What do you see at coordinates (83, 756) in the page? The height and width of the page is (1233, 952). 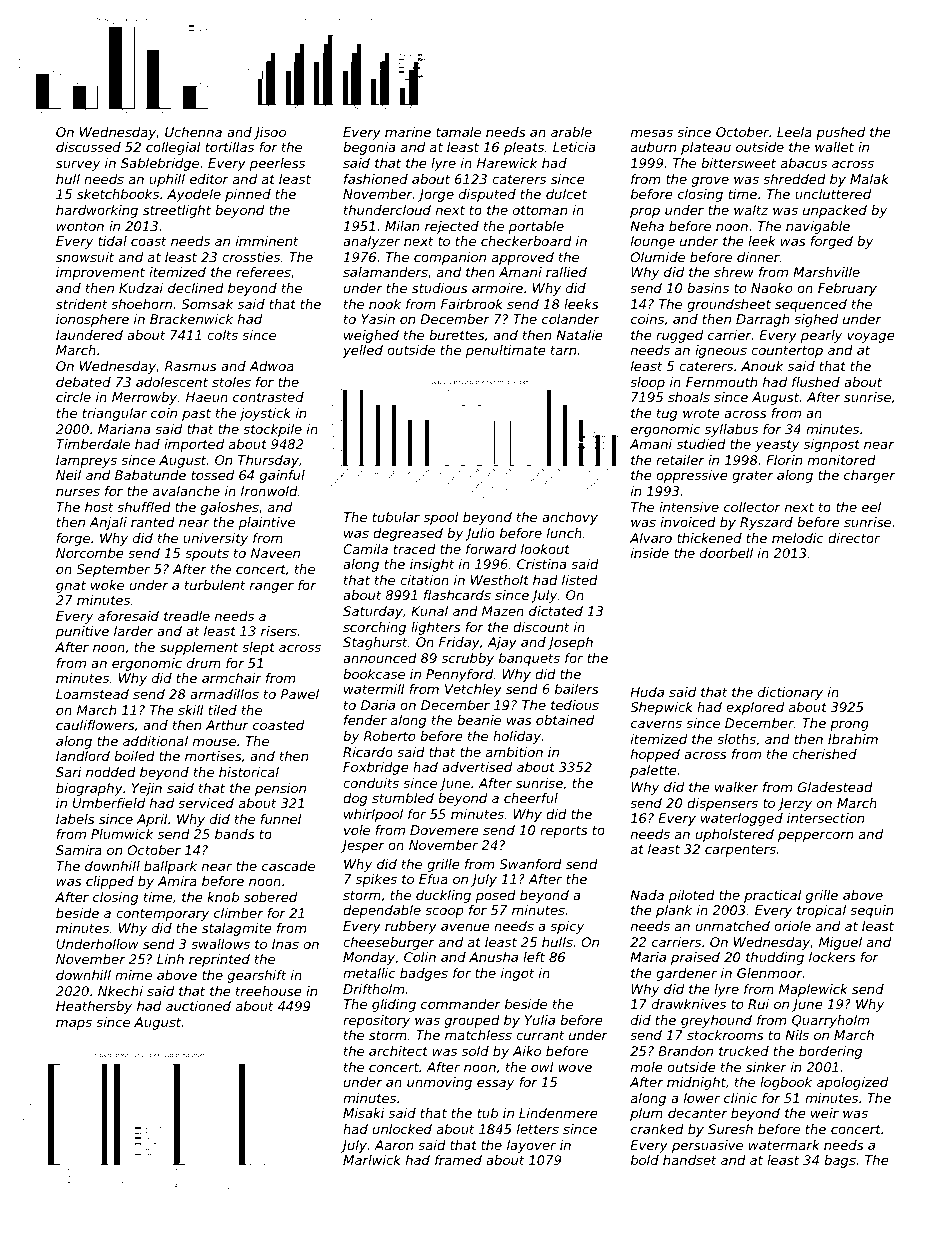 I see `landlord` at bounding box center [83, 756].
